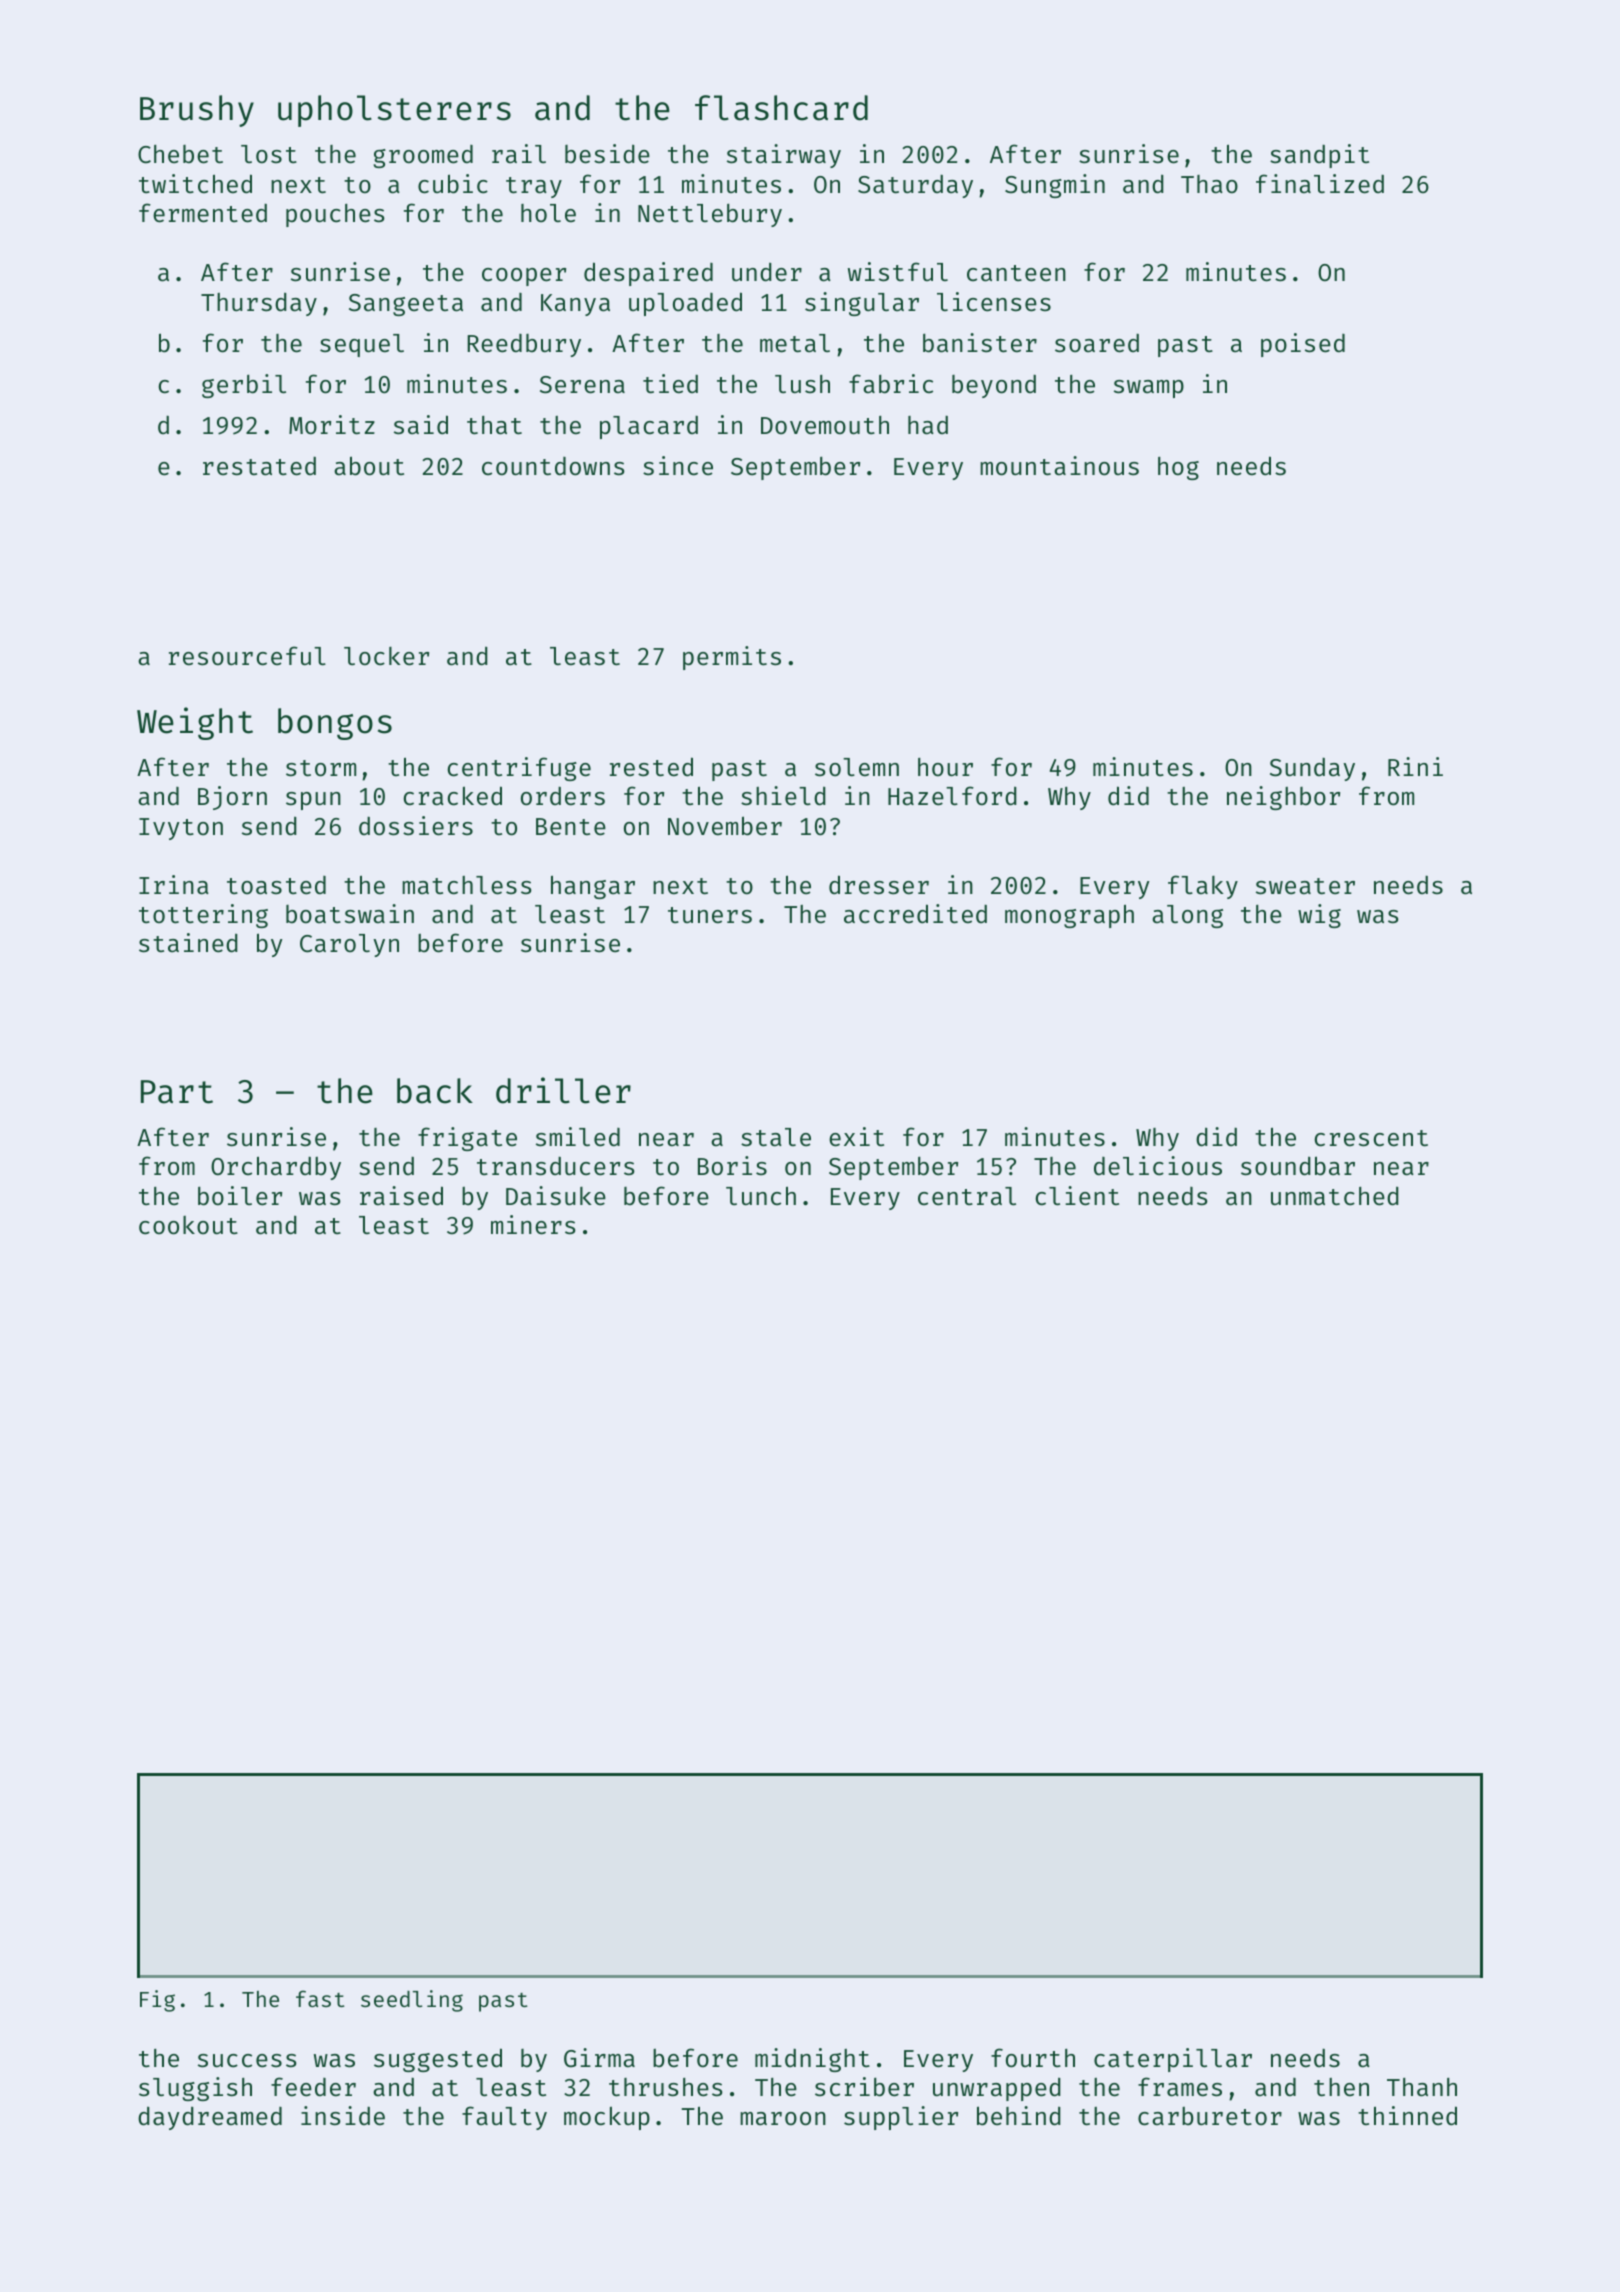 The height and width of the image is (2292, 1620). What do you see at coordinates (1019, 2116) in the image?
I see `behind` at bounding box center [1019, 2116].
